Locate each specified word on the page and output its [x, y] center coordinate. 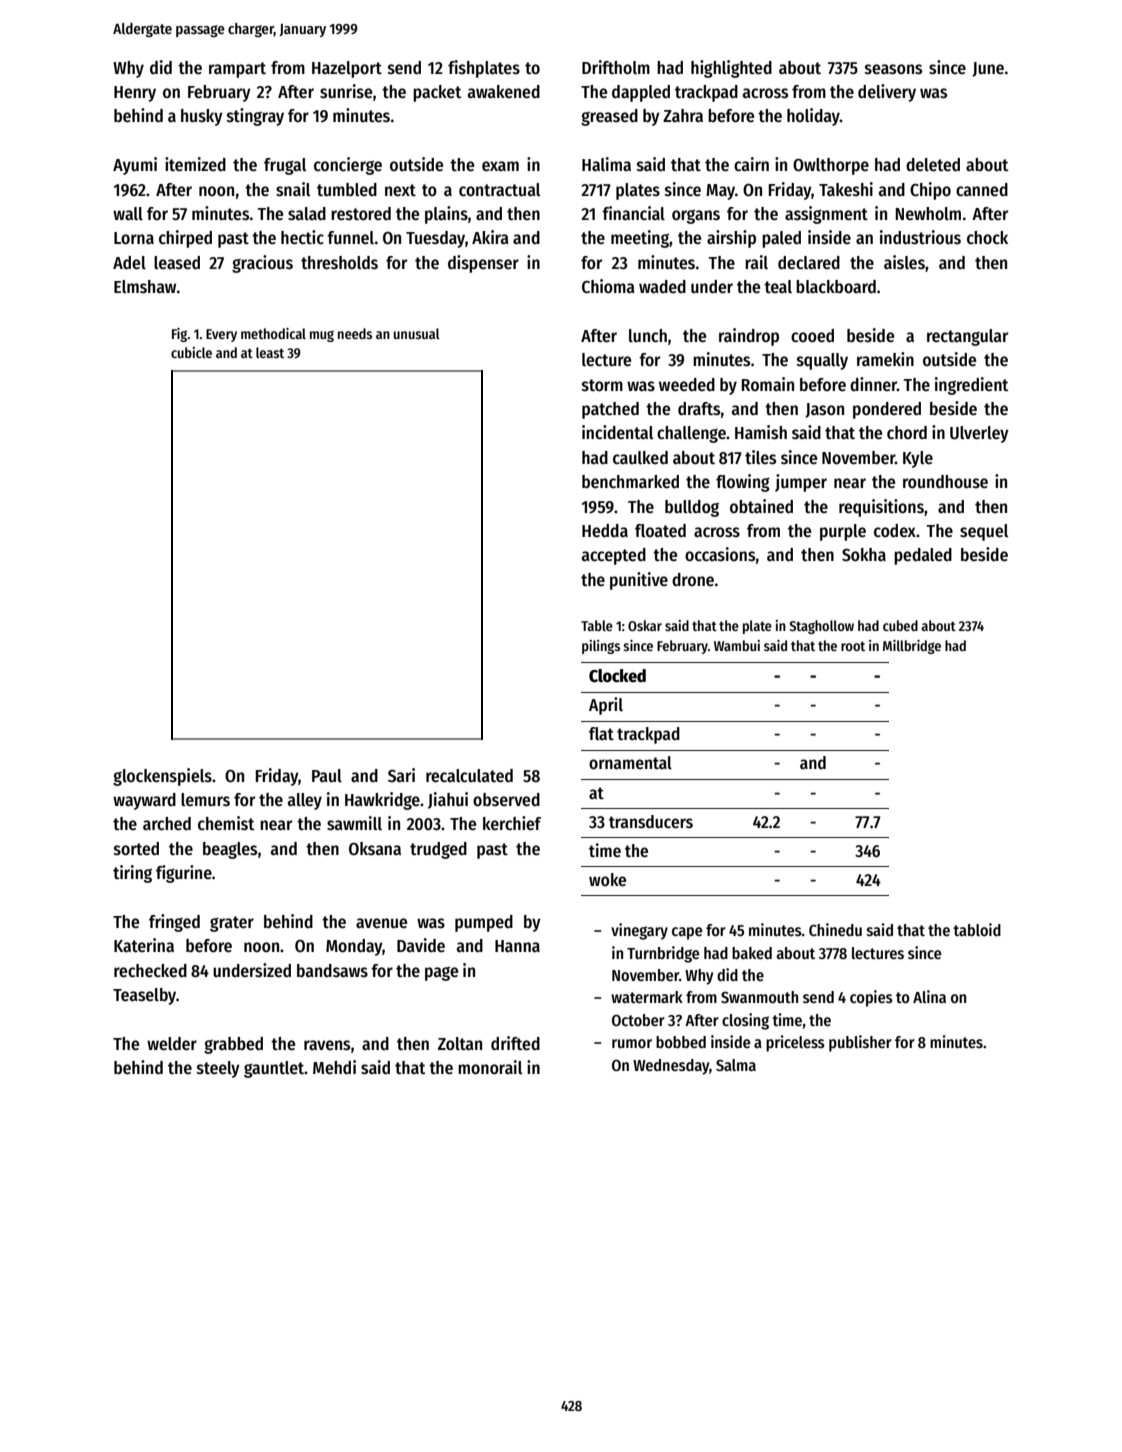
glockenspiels [162, 777]
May [720, 192]
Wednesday [671, 1067]
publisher [860, 1043]
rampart [237, 70]
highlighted [731, 69]
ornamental [630, 763]
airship [731, 239]
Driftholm [616, 67]
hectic [302, 237]
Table [597, 625]
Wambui [737, 645]
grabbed [233, 1045]
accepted [614, 556]
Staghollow [822, 627]
